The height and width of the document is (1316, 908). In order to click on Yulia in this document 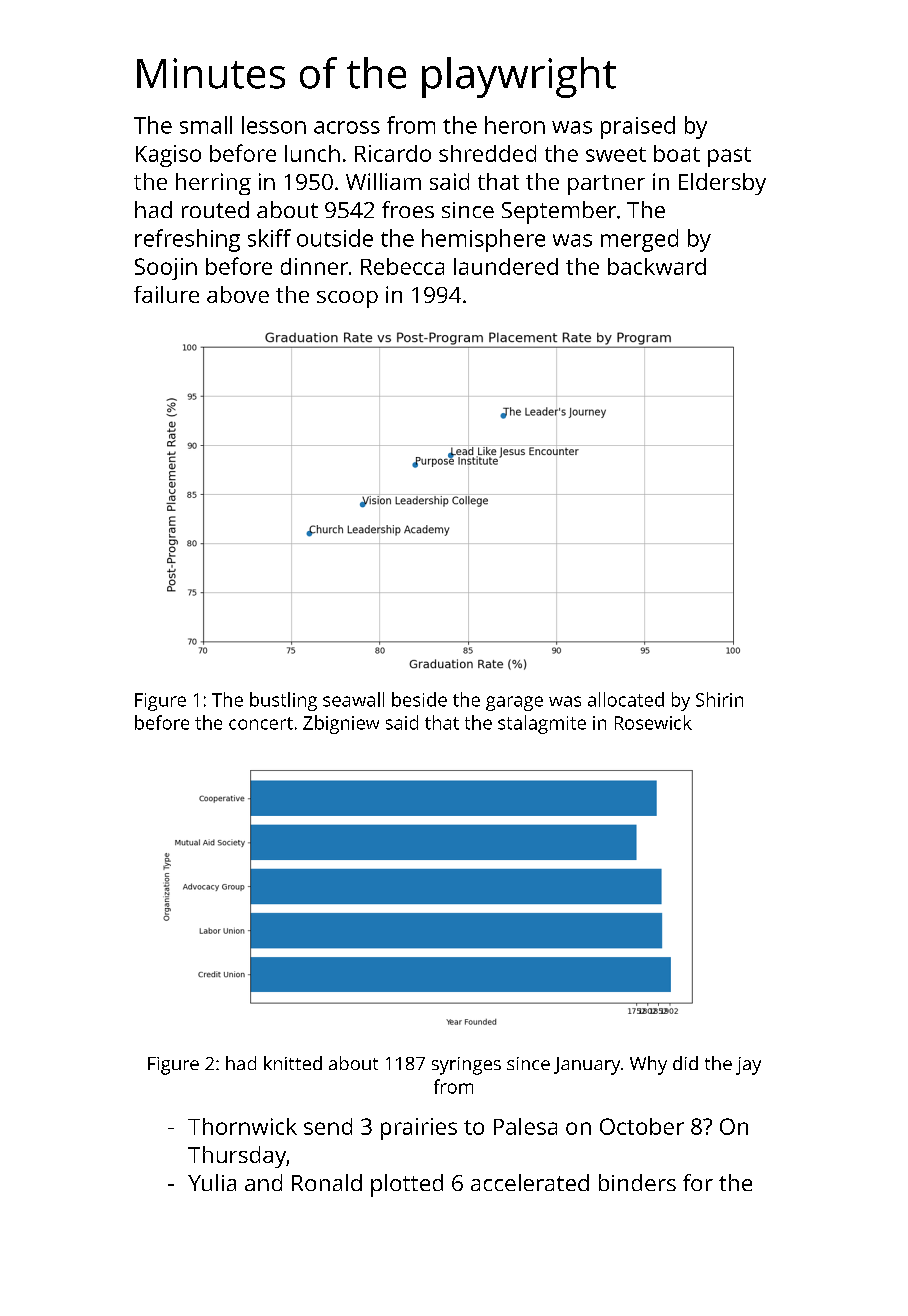, I will do `click(212, 1182)`.
